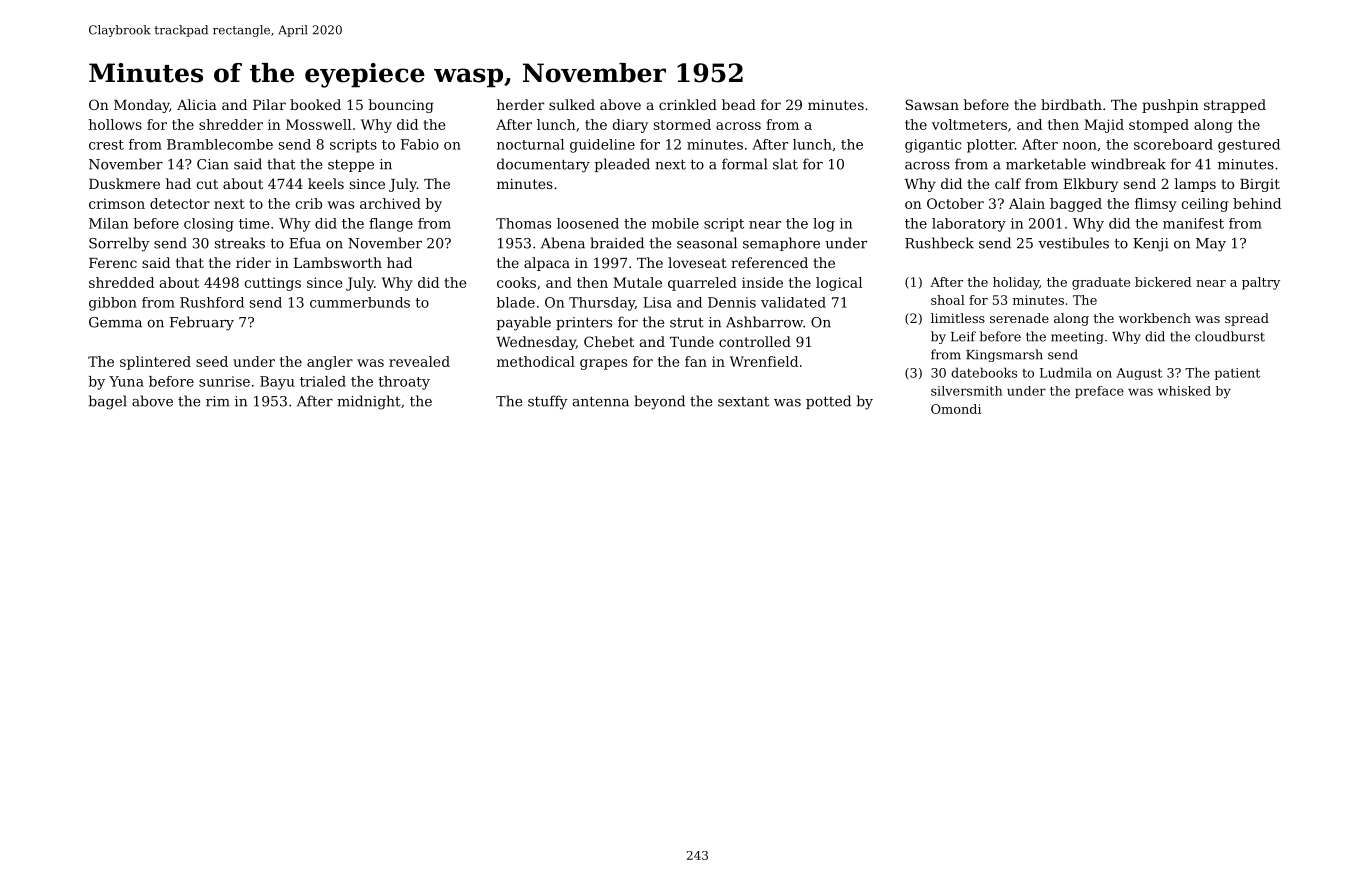  What do you see at coordinates (688, 104) in the screenshot?
I see `crinkled` at bounding box center [688, 104].
